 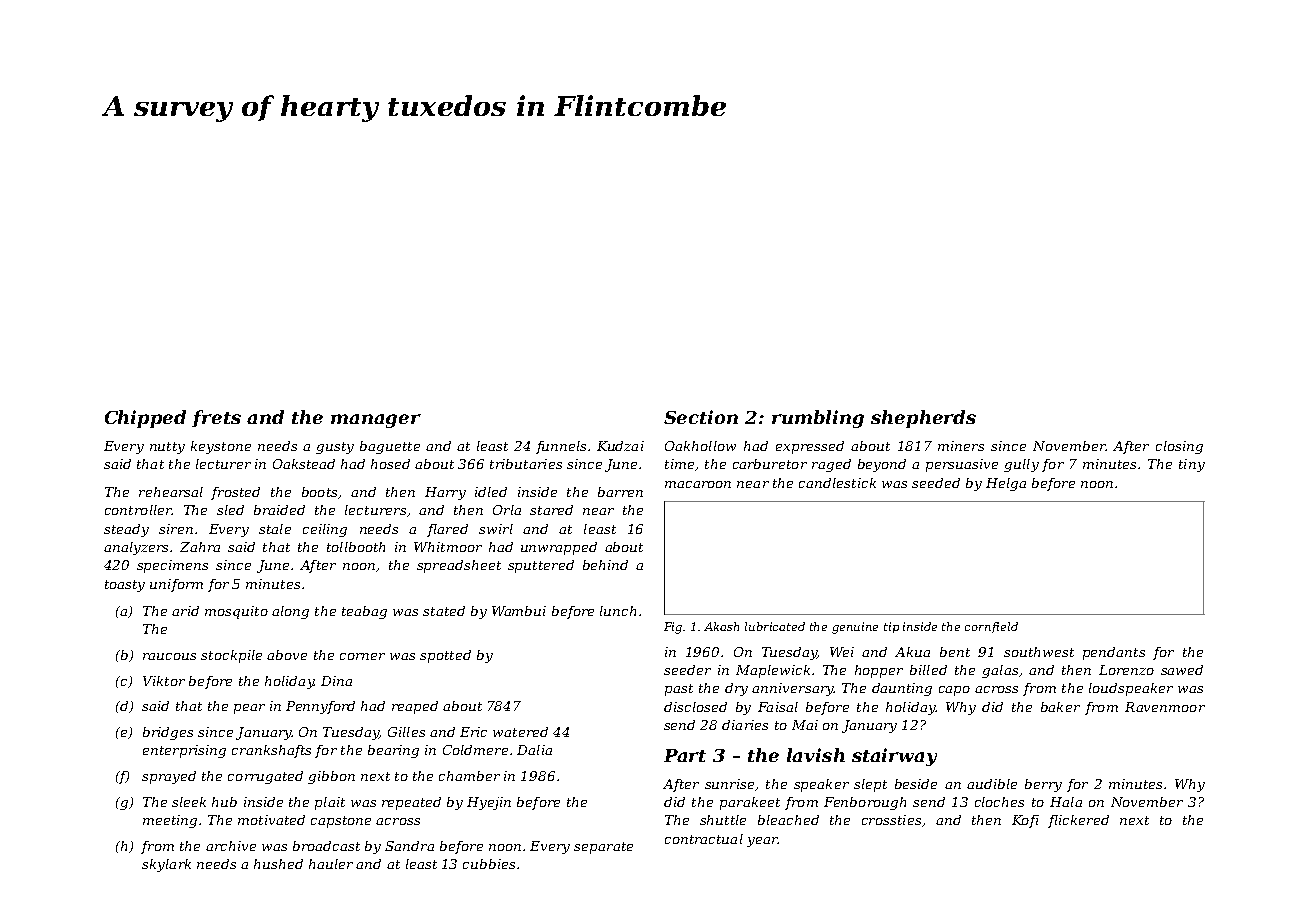 I want to click on crankshafts, so click(x=271, y=751).
